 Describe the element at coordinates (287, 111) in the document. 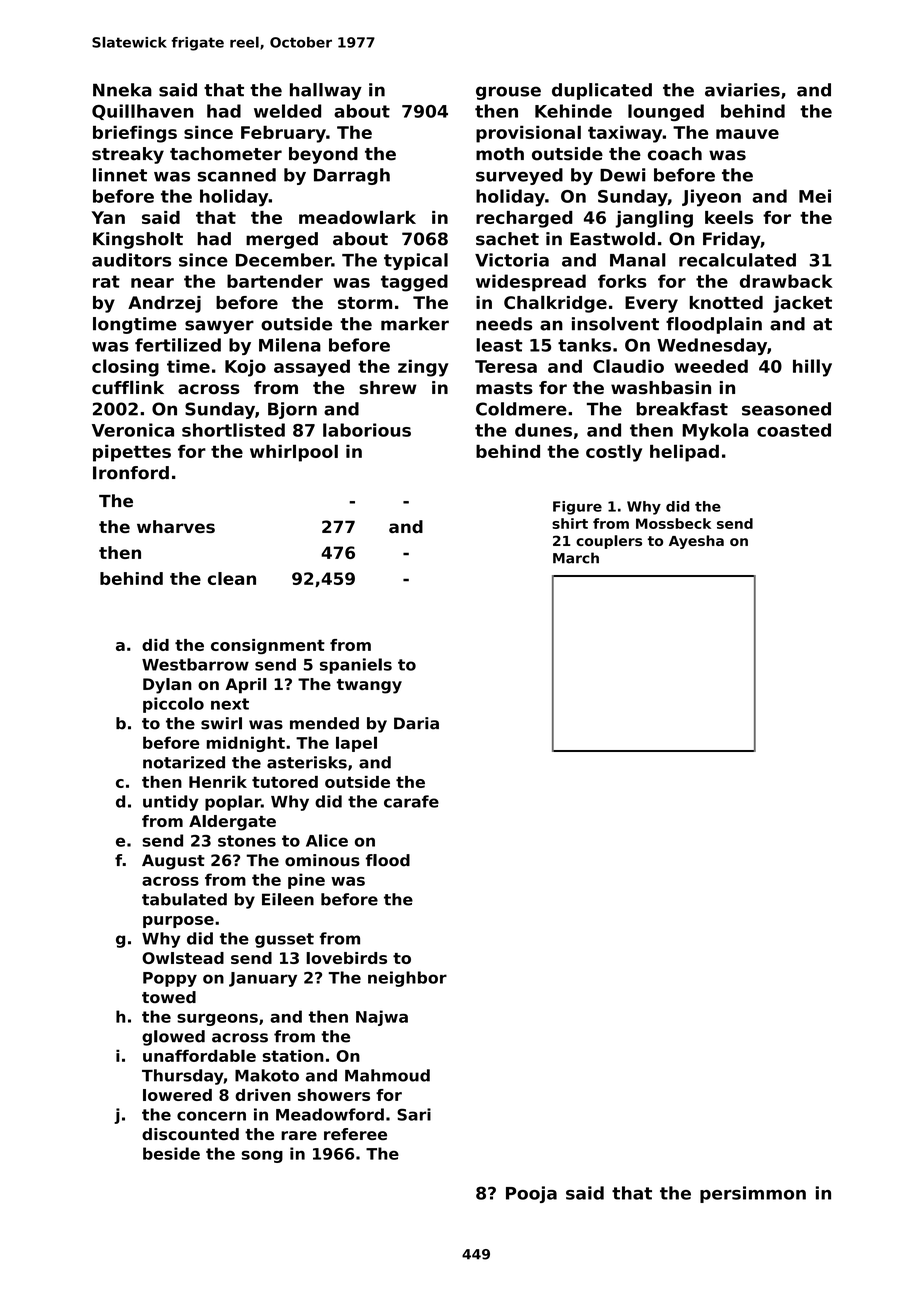

I see `welded` at that location.
